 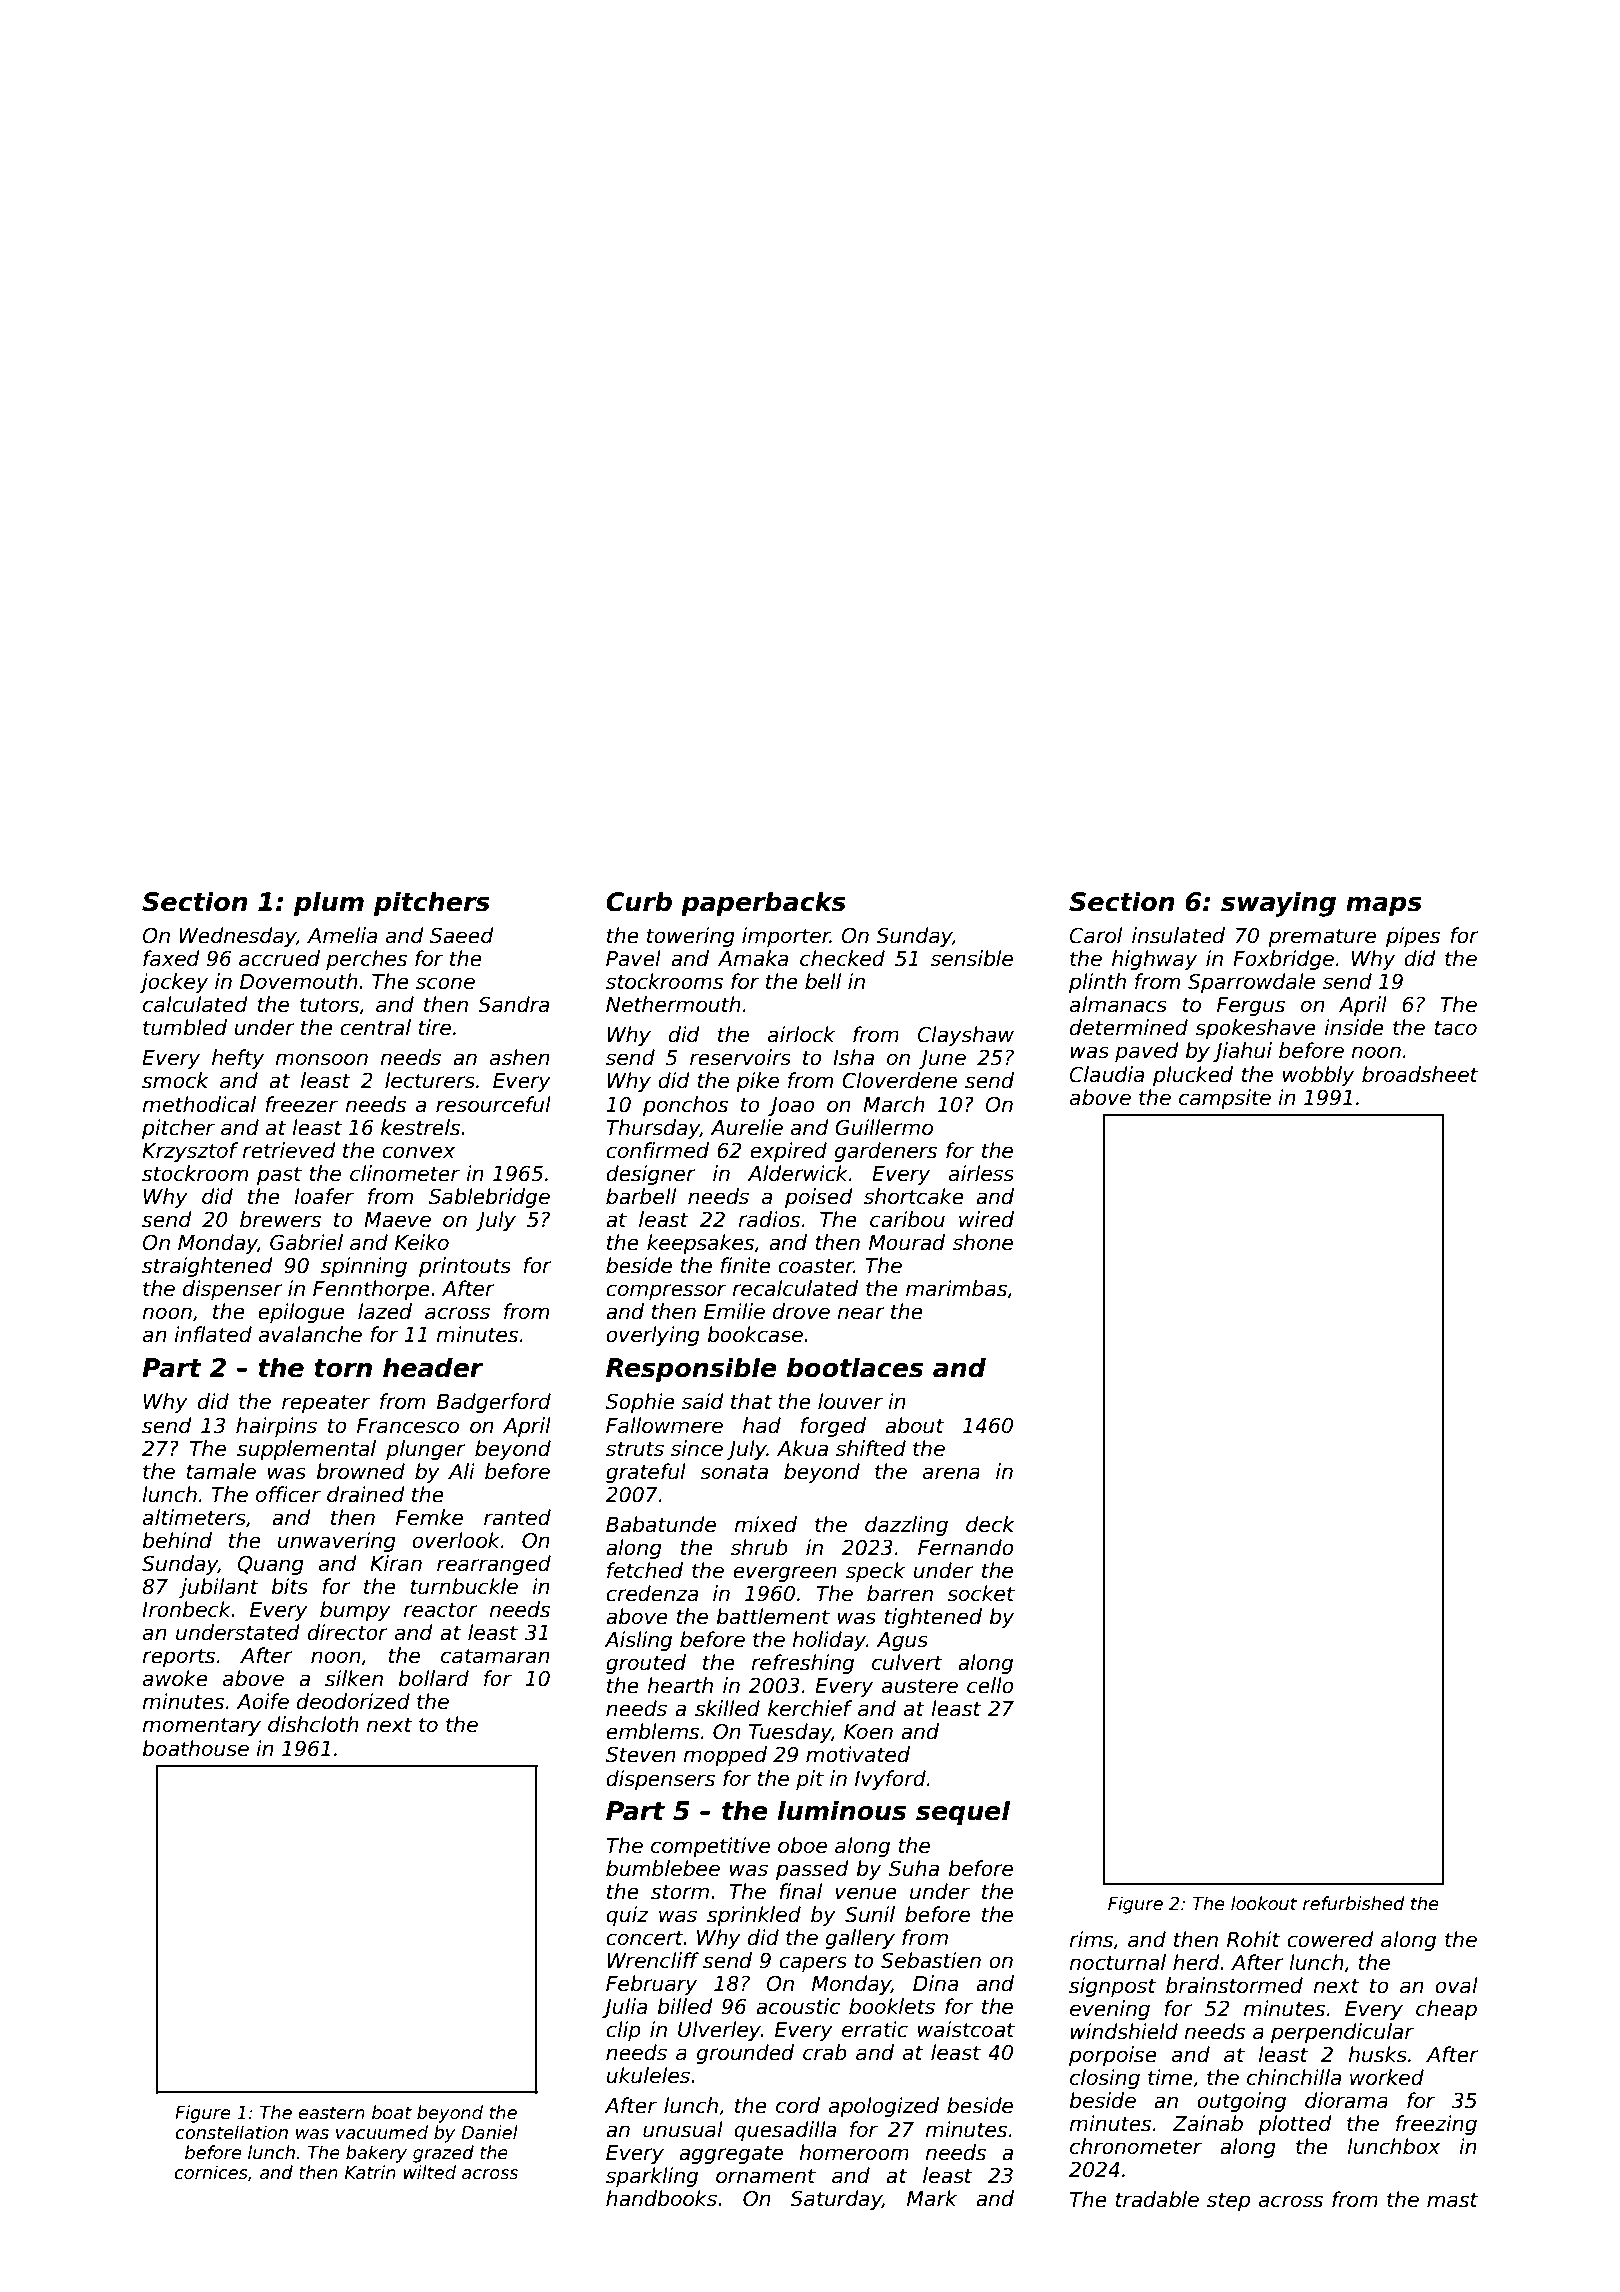 I want to click on reactor, so click(x=440, y=1610).
